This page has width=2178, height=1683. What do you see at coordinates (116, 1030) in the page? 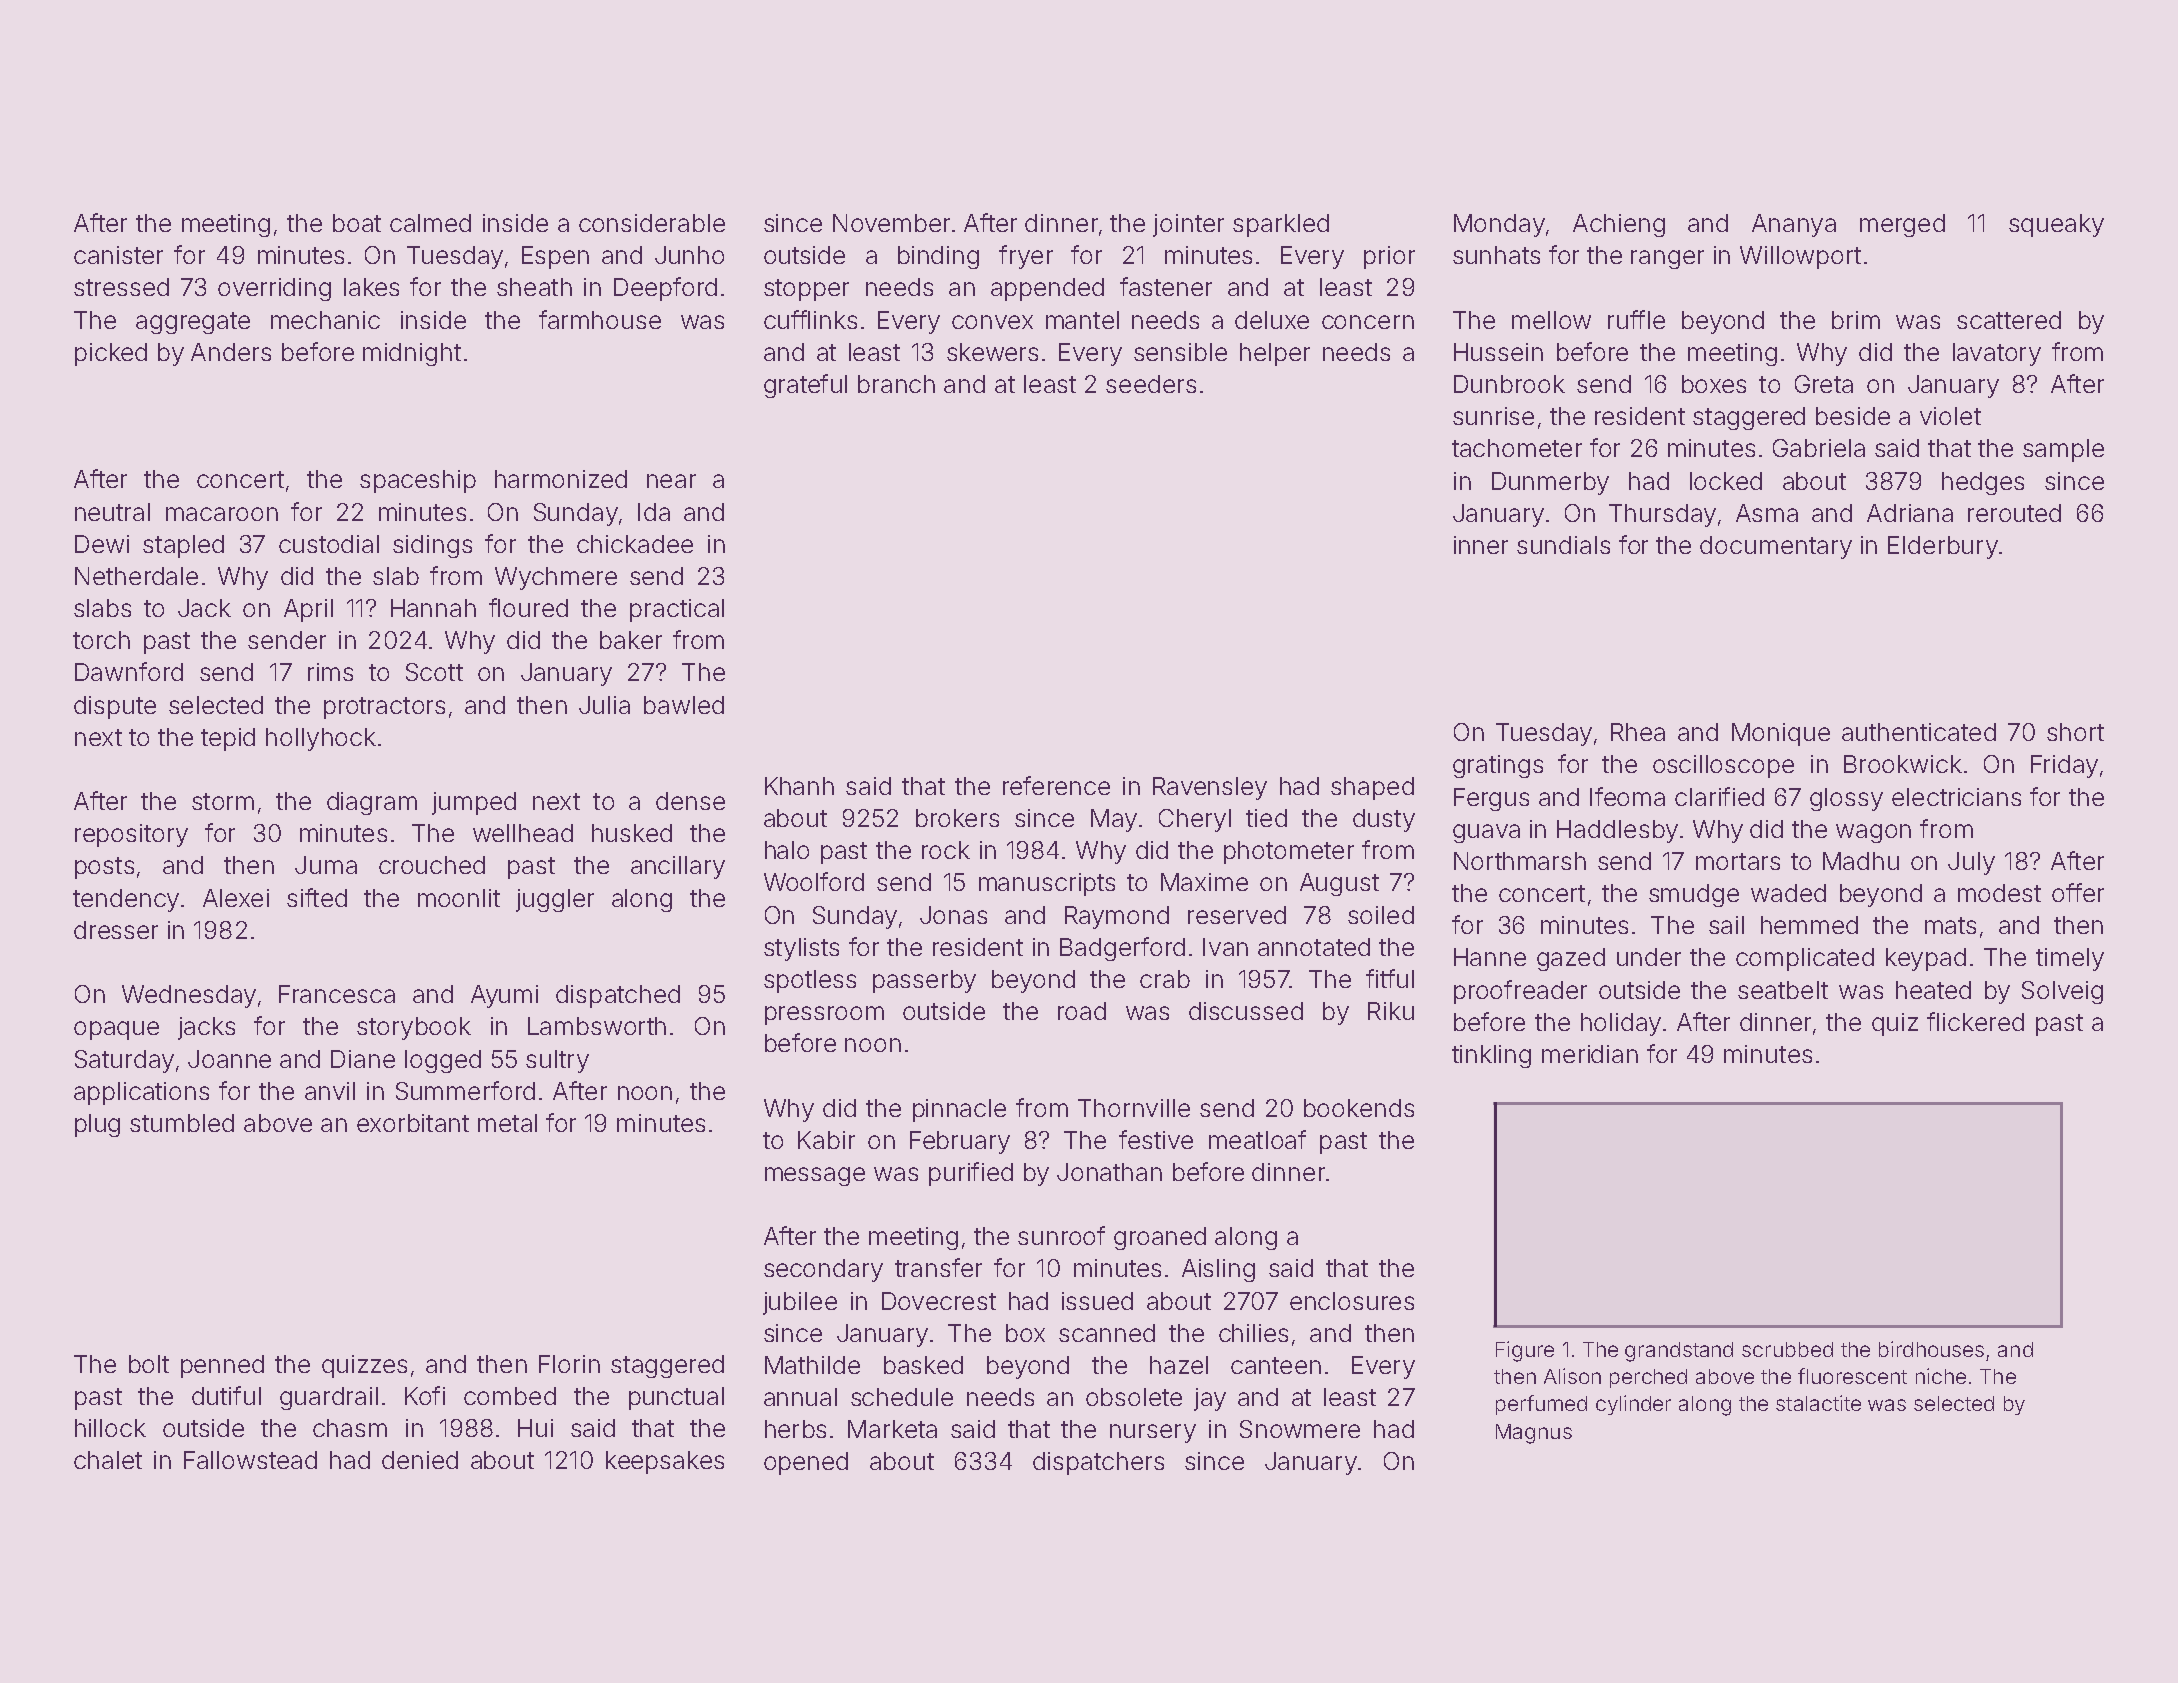
I see `opaque` at bounding box center [116, 1030].
